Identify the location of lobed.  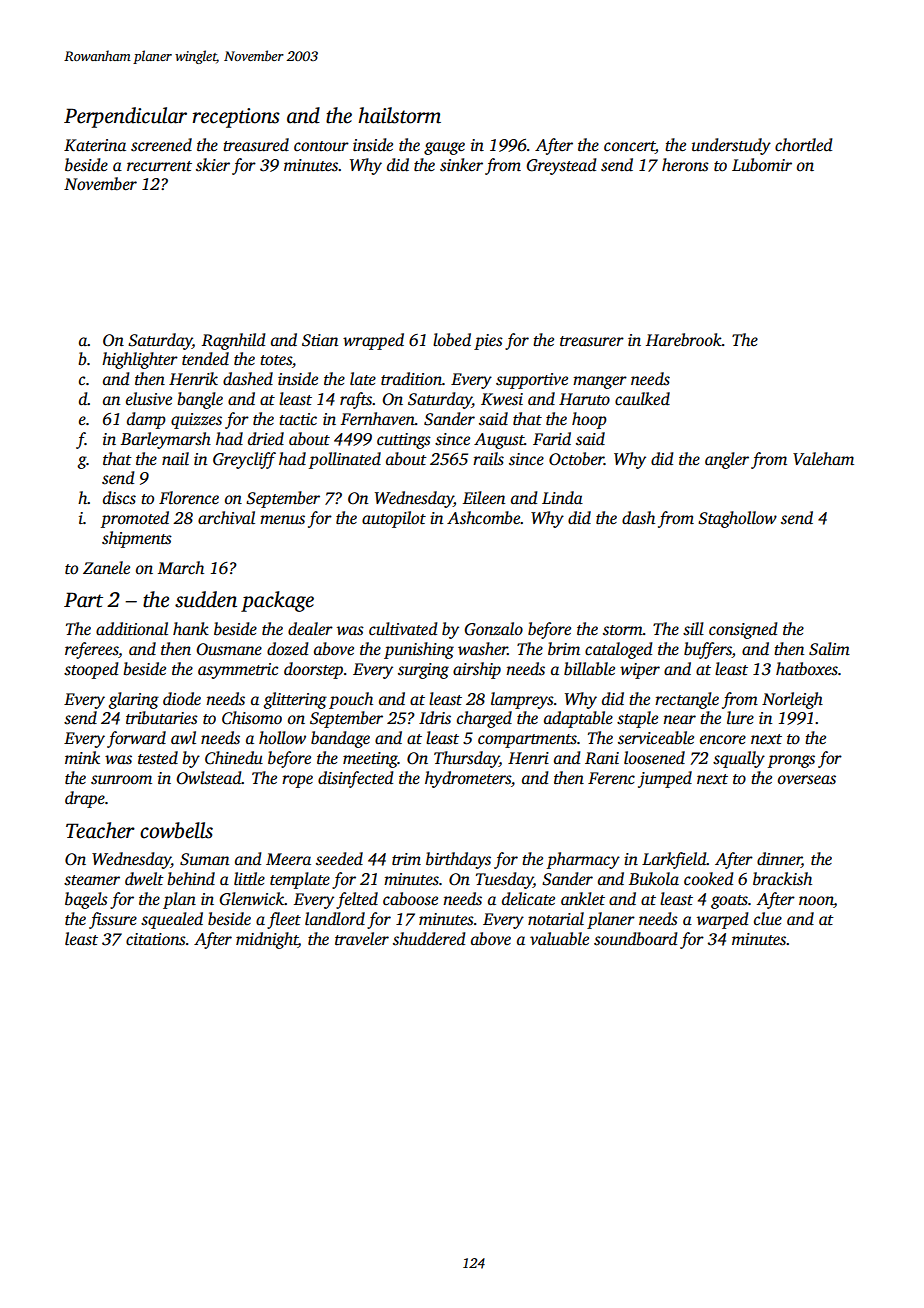
(452, 340).
